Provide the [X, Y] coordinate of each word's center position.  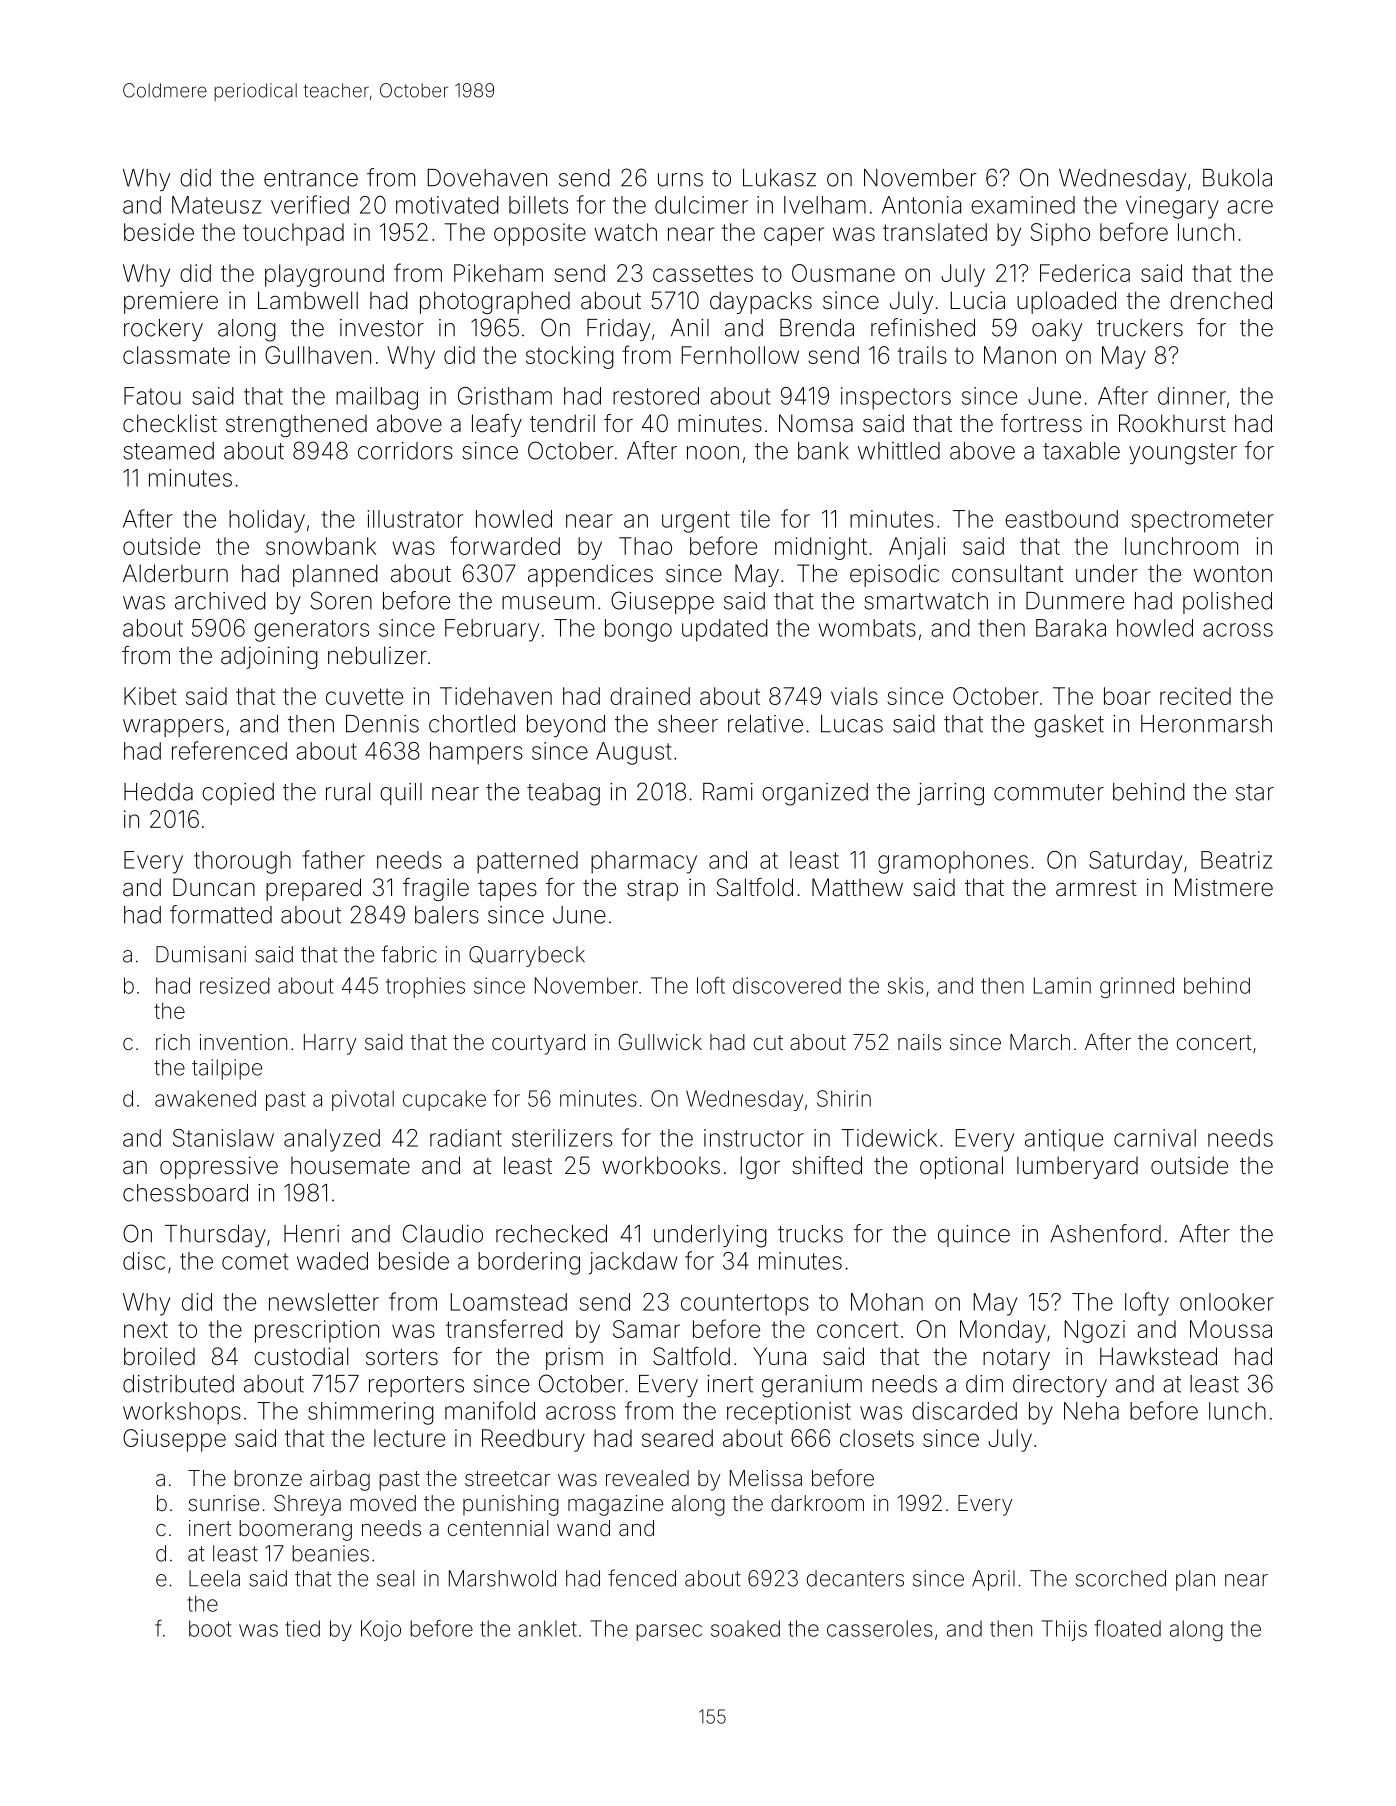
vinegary [1172, 207]
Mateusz [216, 205]
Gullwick [660, 1042]
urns [680, 180]
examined [1023, 205]
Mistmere [1224, 887]
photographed [495, 302]
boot [210, 1628]
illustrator [415, 519]
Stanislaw [223, 1138]
